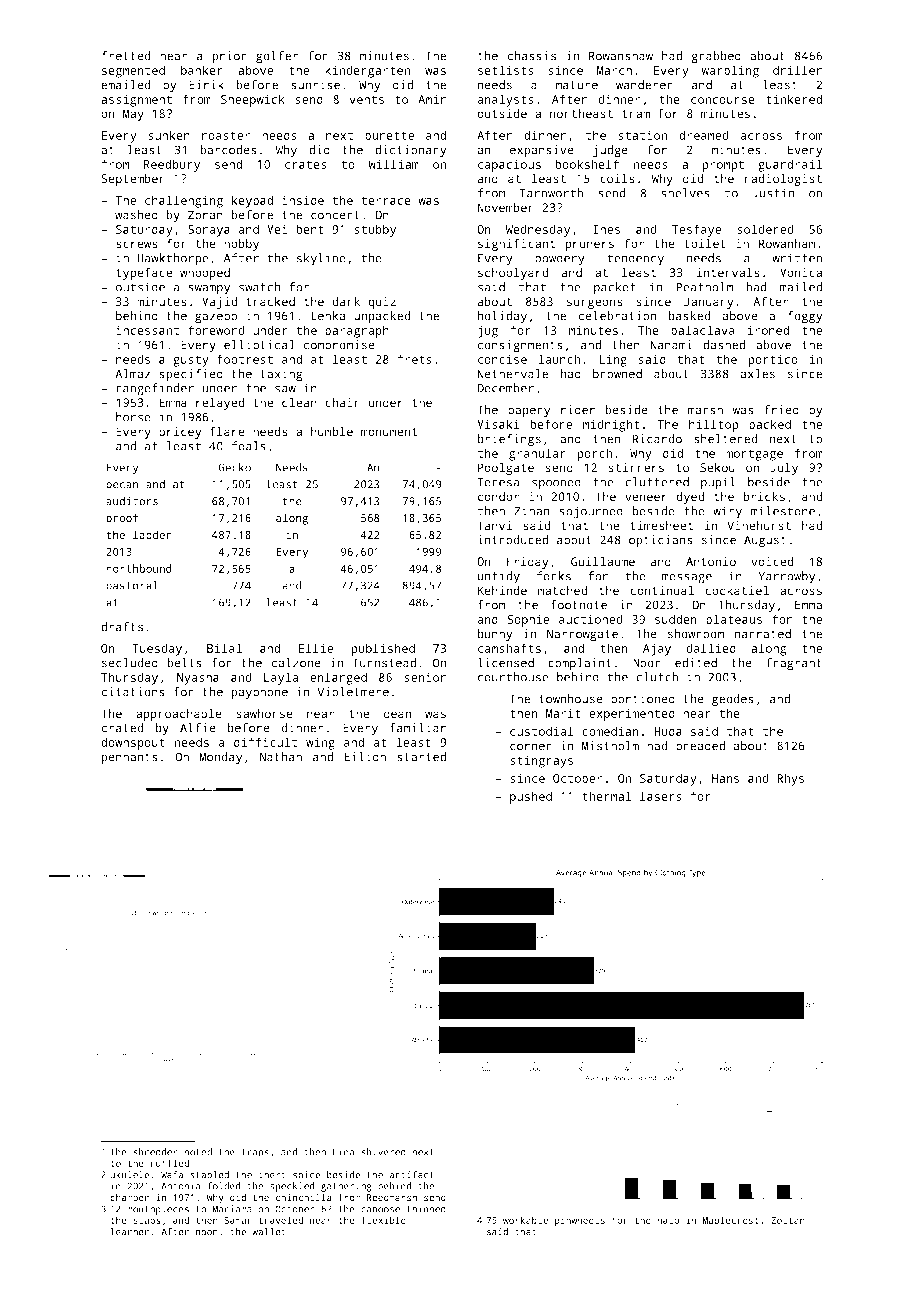  Describe the element at coordinates (365, 757) in the image. I see `Eilidh` at that location.
